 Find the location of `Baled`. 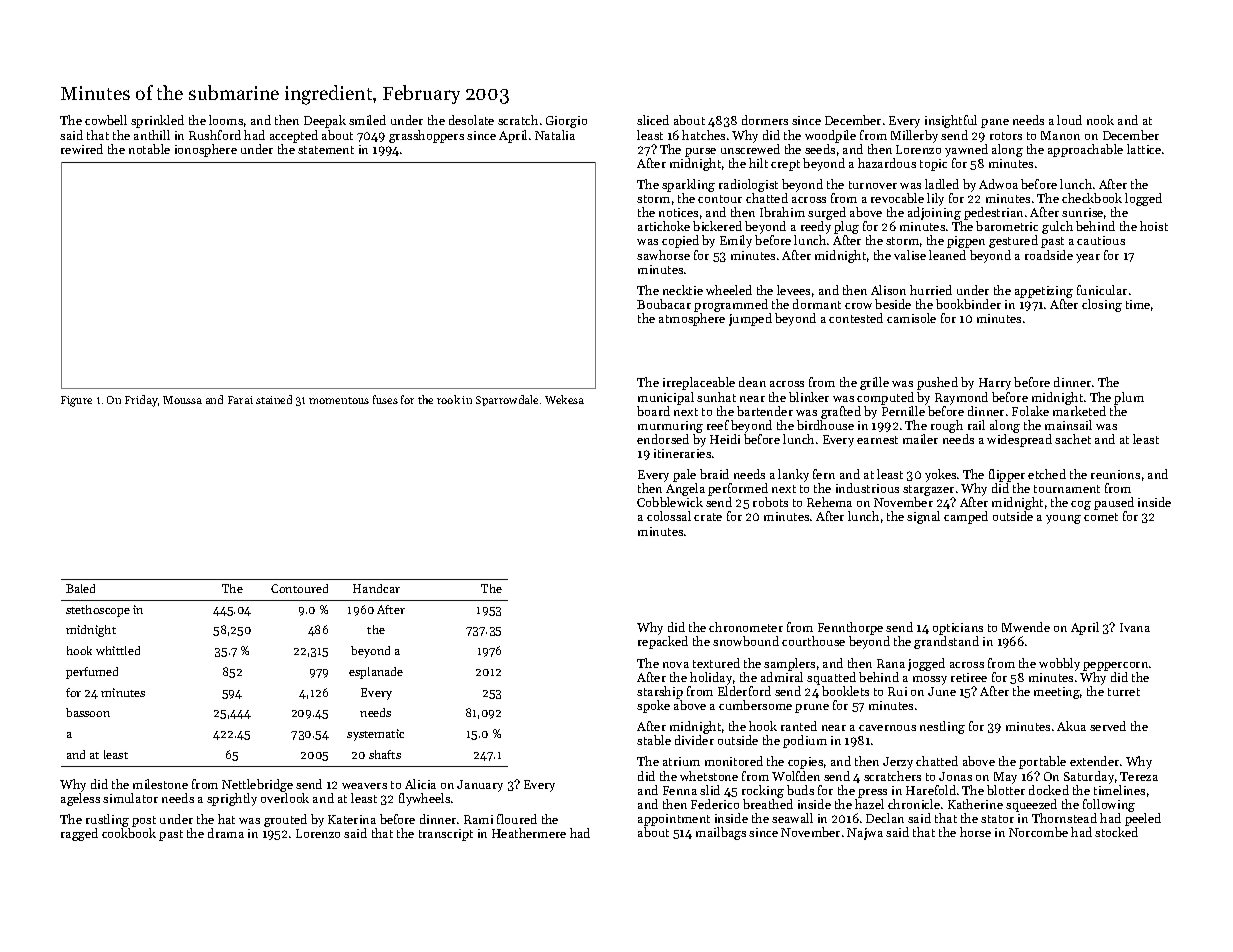

Baled is located at coordinates (80, 588).
